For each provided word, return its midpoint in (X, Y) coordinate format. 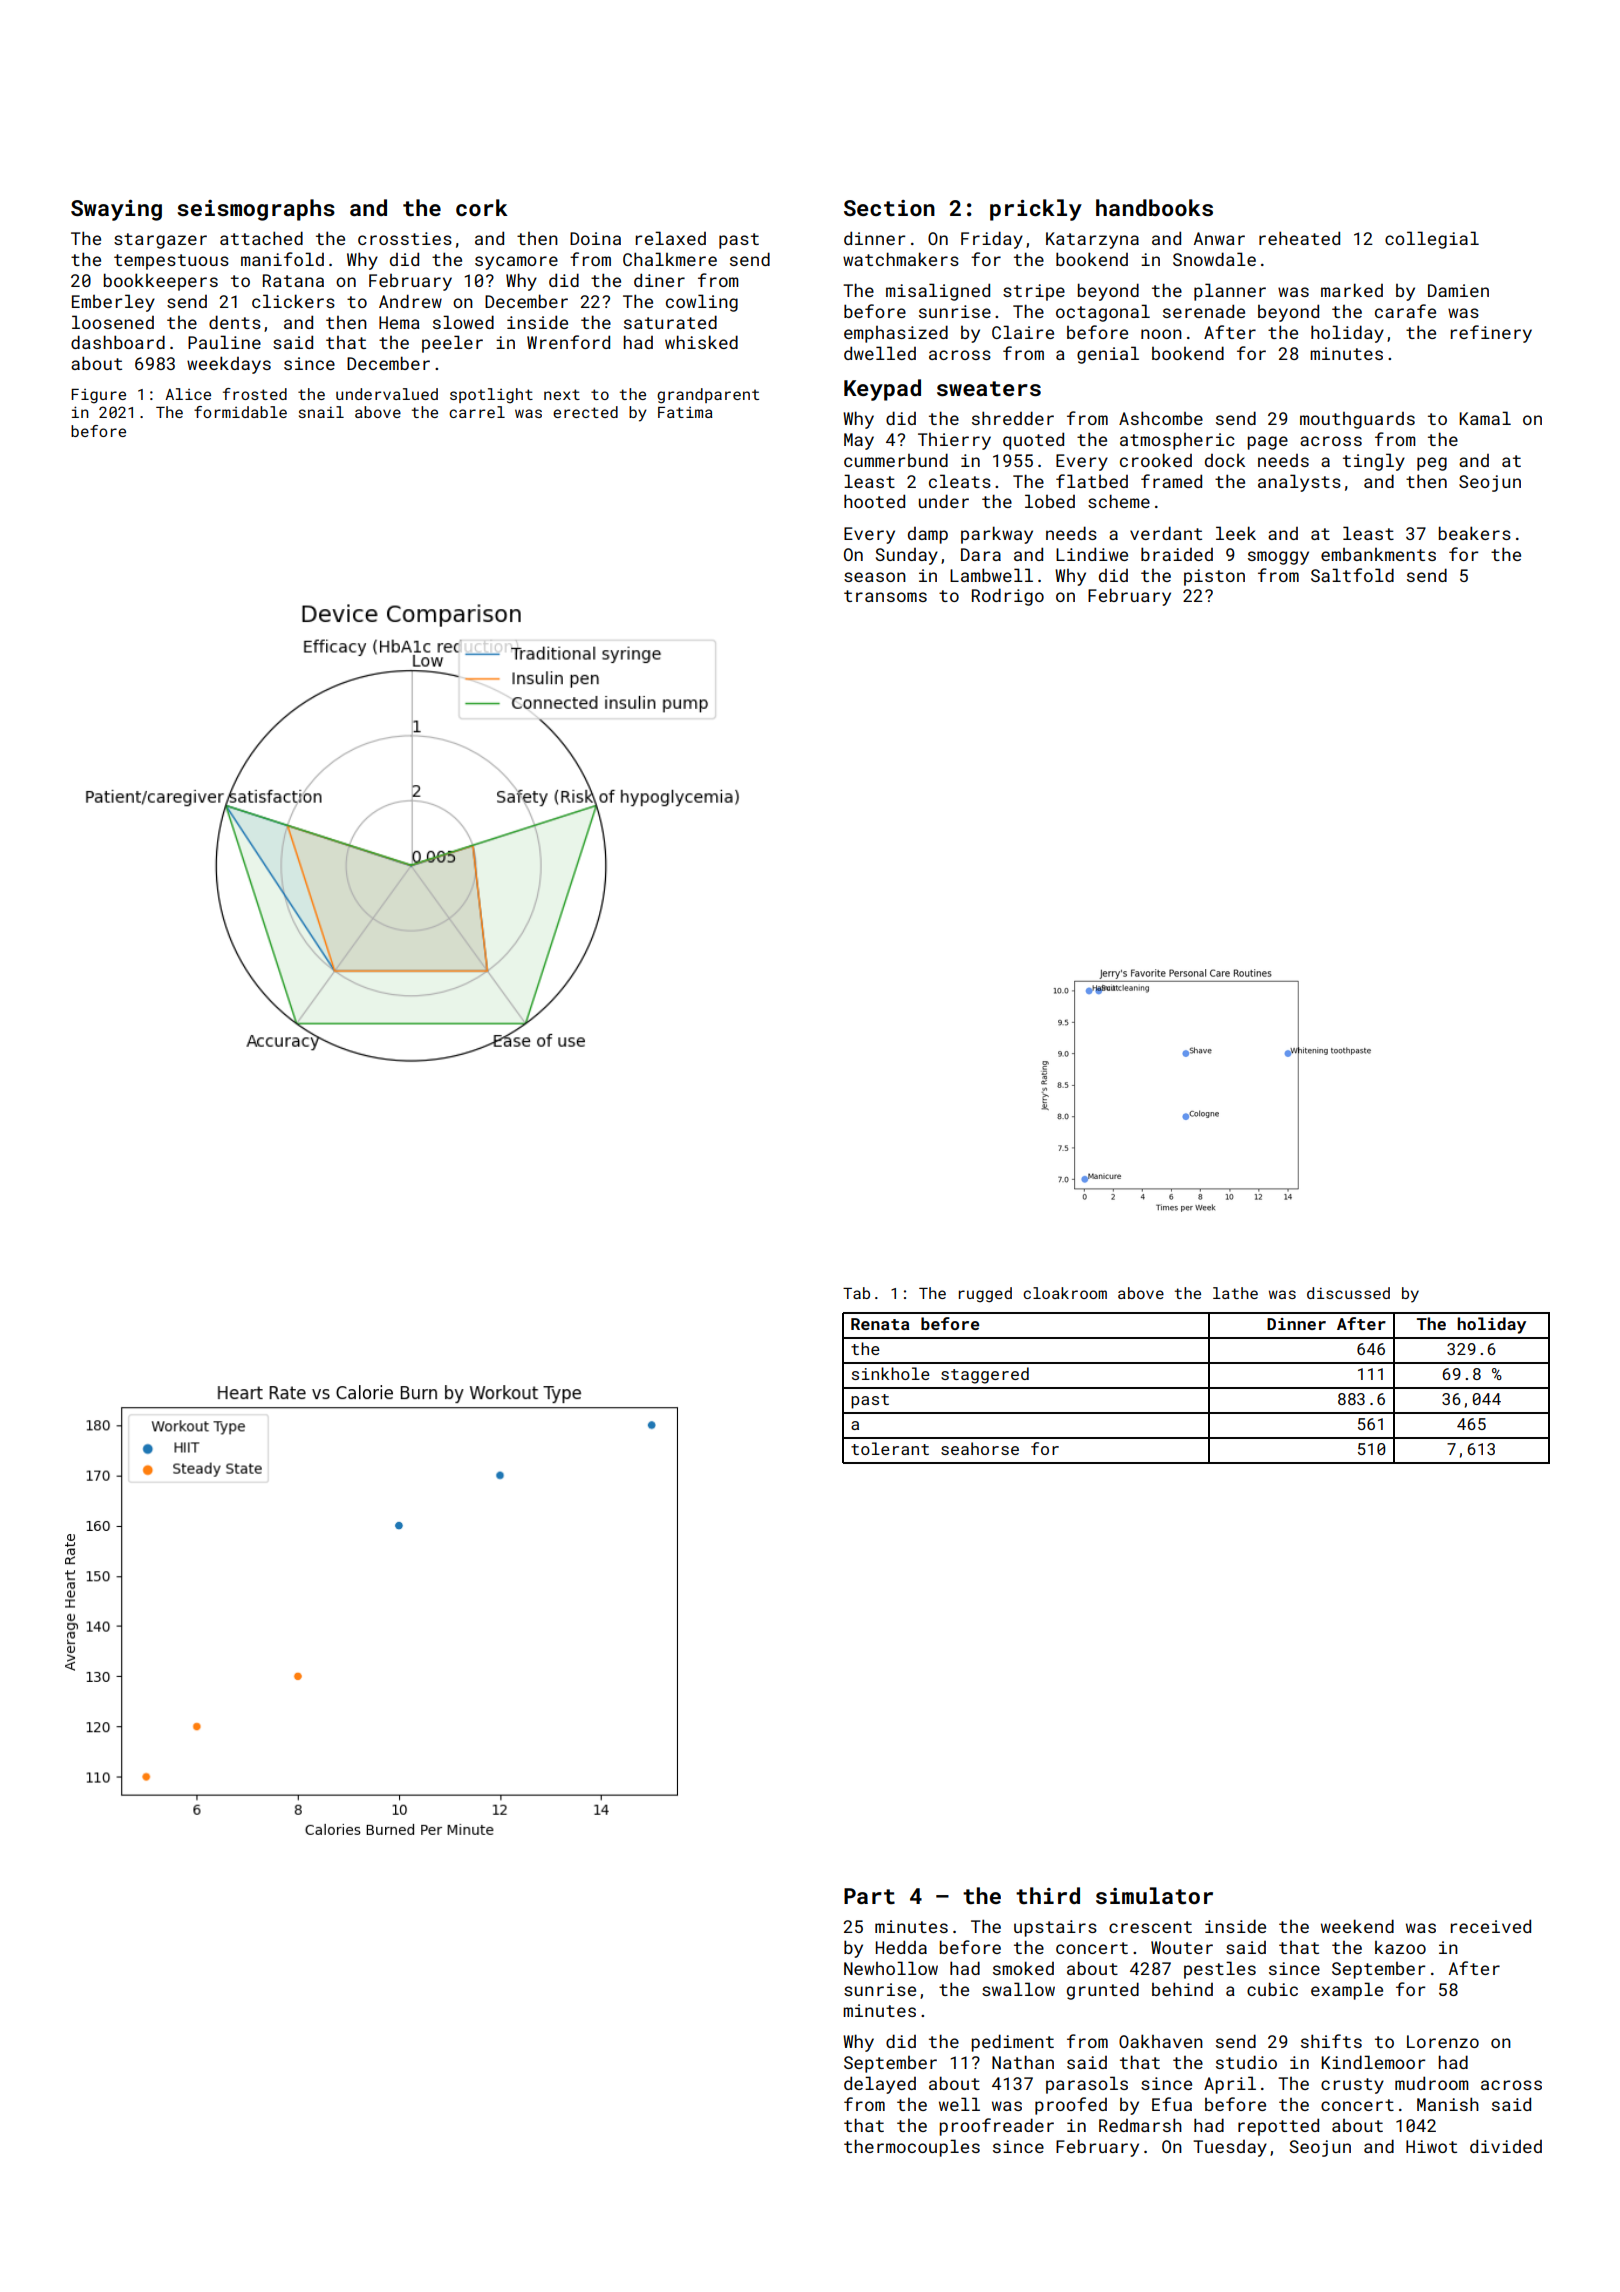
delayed (880, 2085)
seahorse (980, 1448)
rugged (985, 1295)
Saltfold (1352, 575)
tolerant (890, 1448)
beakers (1475, 533)
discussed (1348, 1293)
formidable (240, 412)
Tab (856, 1293)
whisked (701, 342)
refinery (1491, 334)
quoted (1033, 441)
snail (321, 412)
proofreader (996, 2127)
